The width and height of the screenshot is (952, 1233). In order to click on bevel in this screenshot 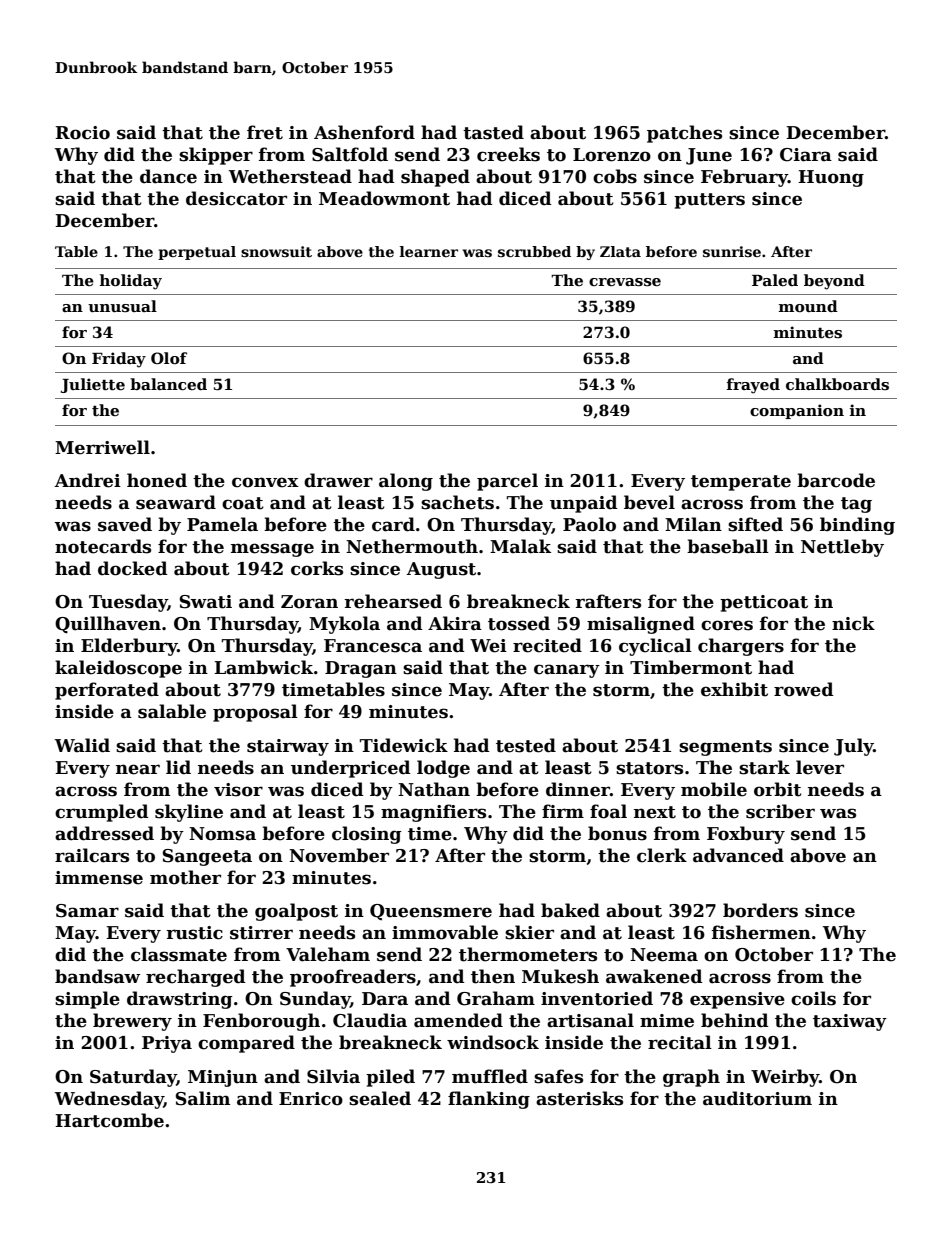, I will do `click(649, 502)`.
